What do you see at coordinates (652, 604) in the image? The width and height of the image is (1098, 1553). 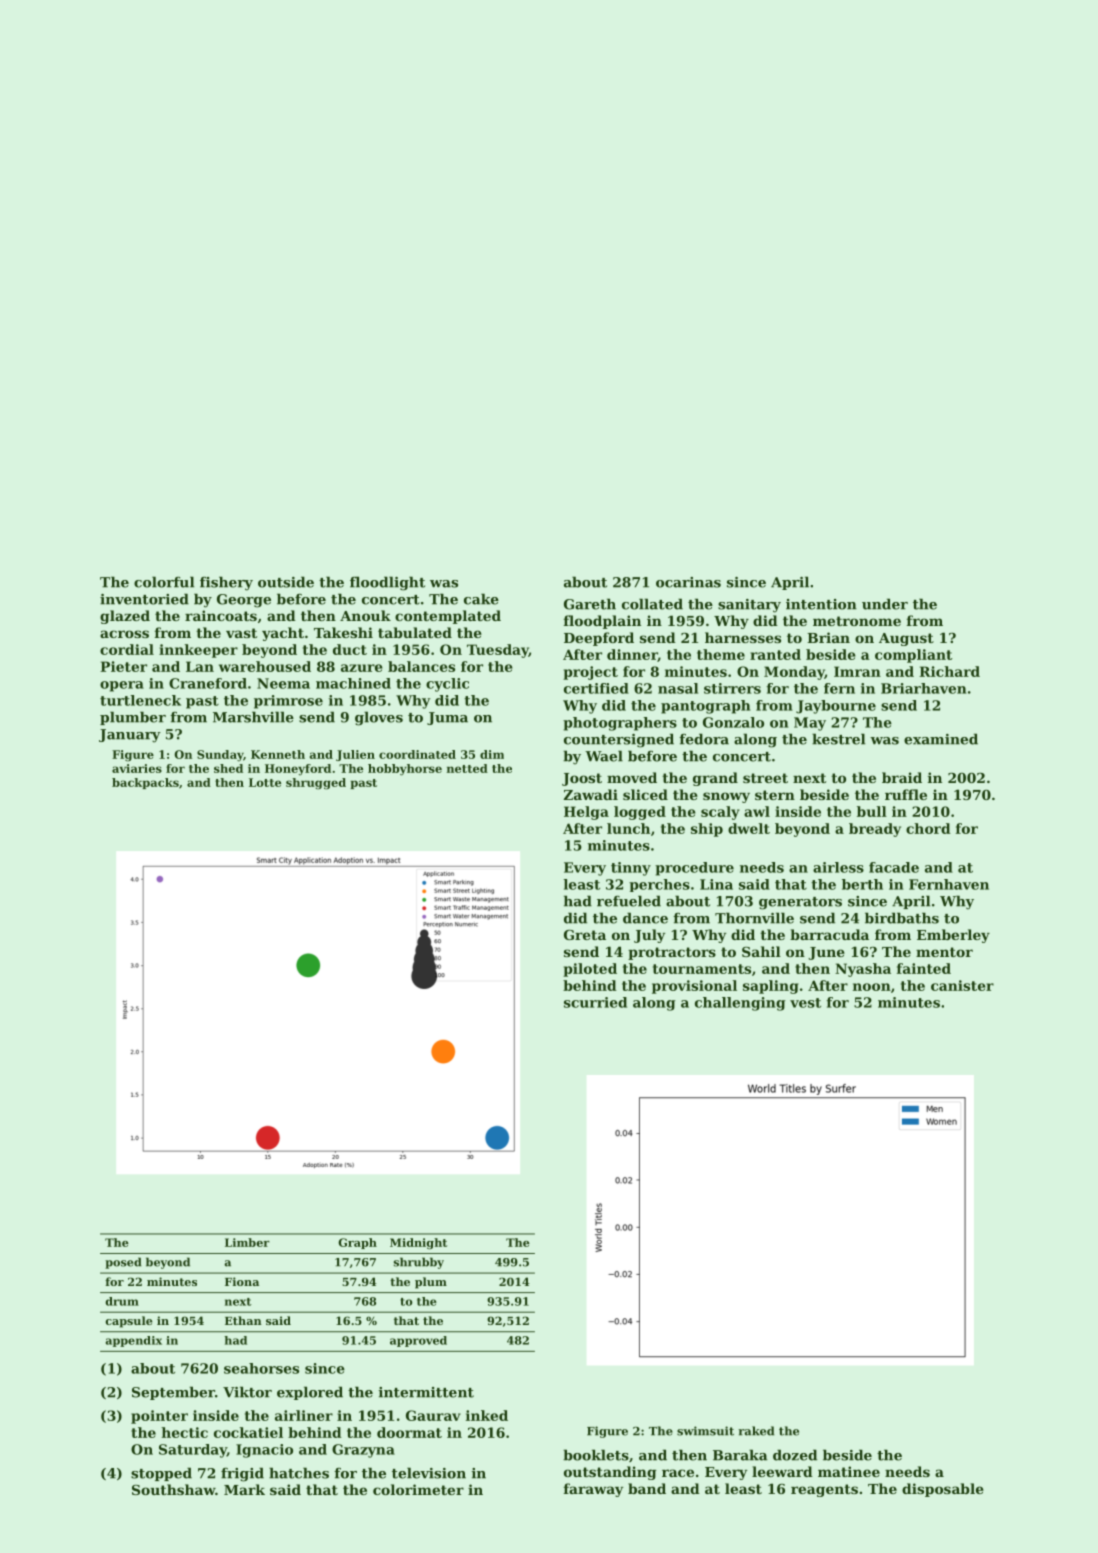 I see `collated` at bounding box center [652, 604].
